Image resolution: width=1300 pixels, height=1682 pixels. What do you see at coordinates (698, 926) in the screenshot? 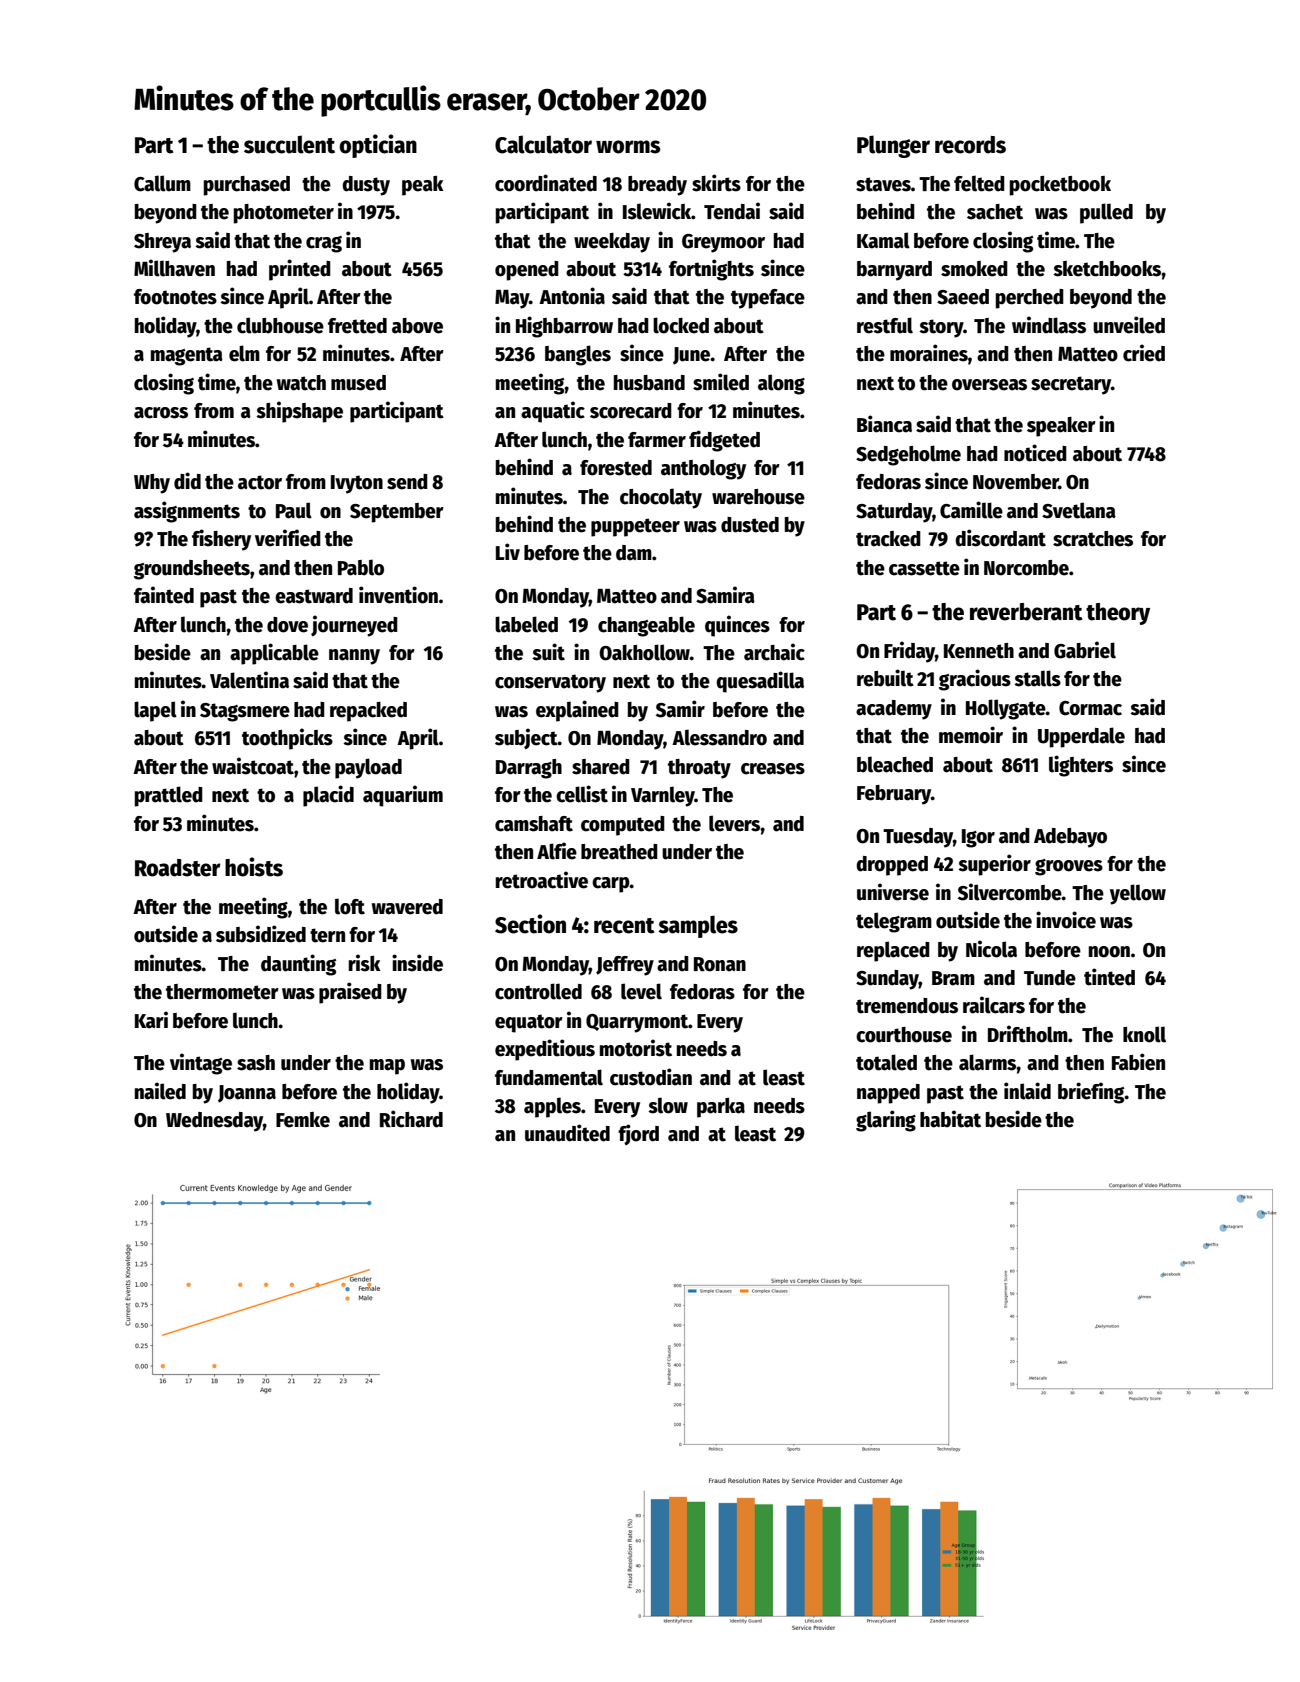
I see `samples` at bounding box center [698, 926].
